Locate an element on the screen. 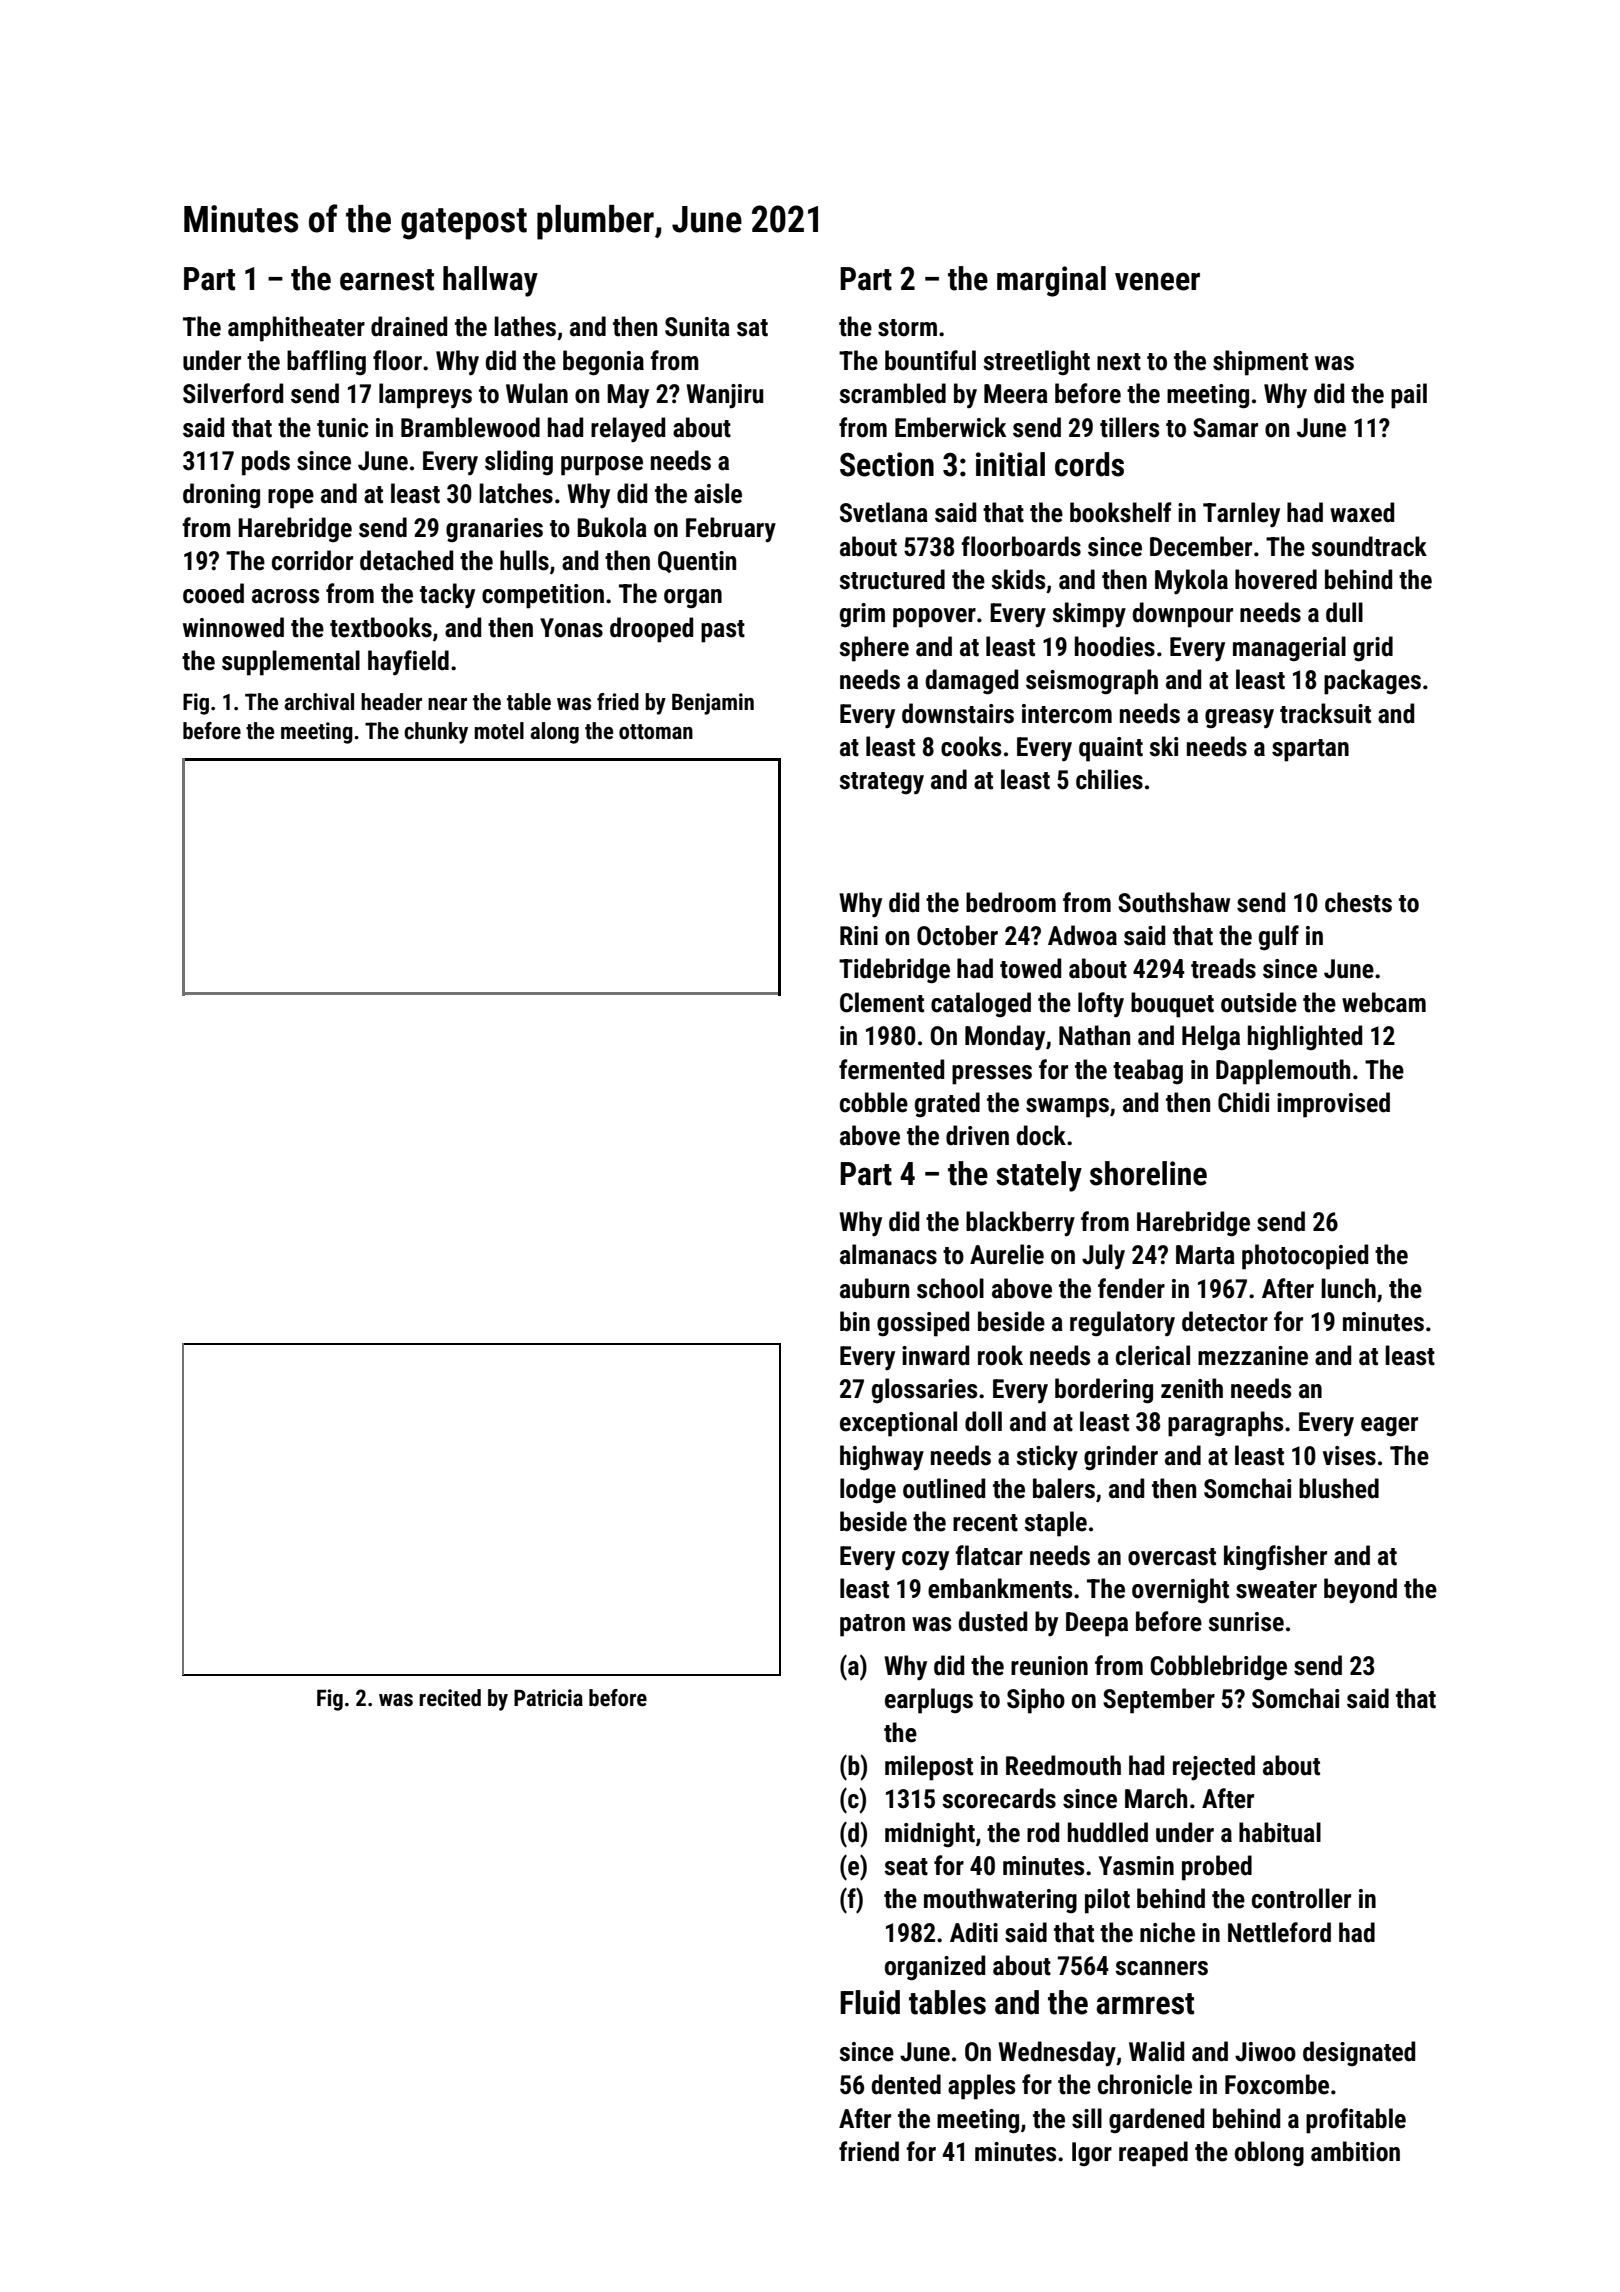 The width and height of the screenshot is (1620, 2292). earnest is located at coordinates (387, 280).
